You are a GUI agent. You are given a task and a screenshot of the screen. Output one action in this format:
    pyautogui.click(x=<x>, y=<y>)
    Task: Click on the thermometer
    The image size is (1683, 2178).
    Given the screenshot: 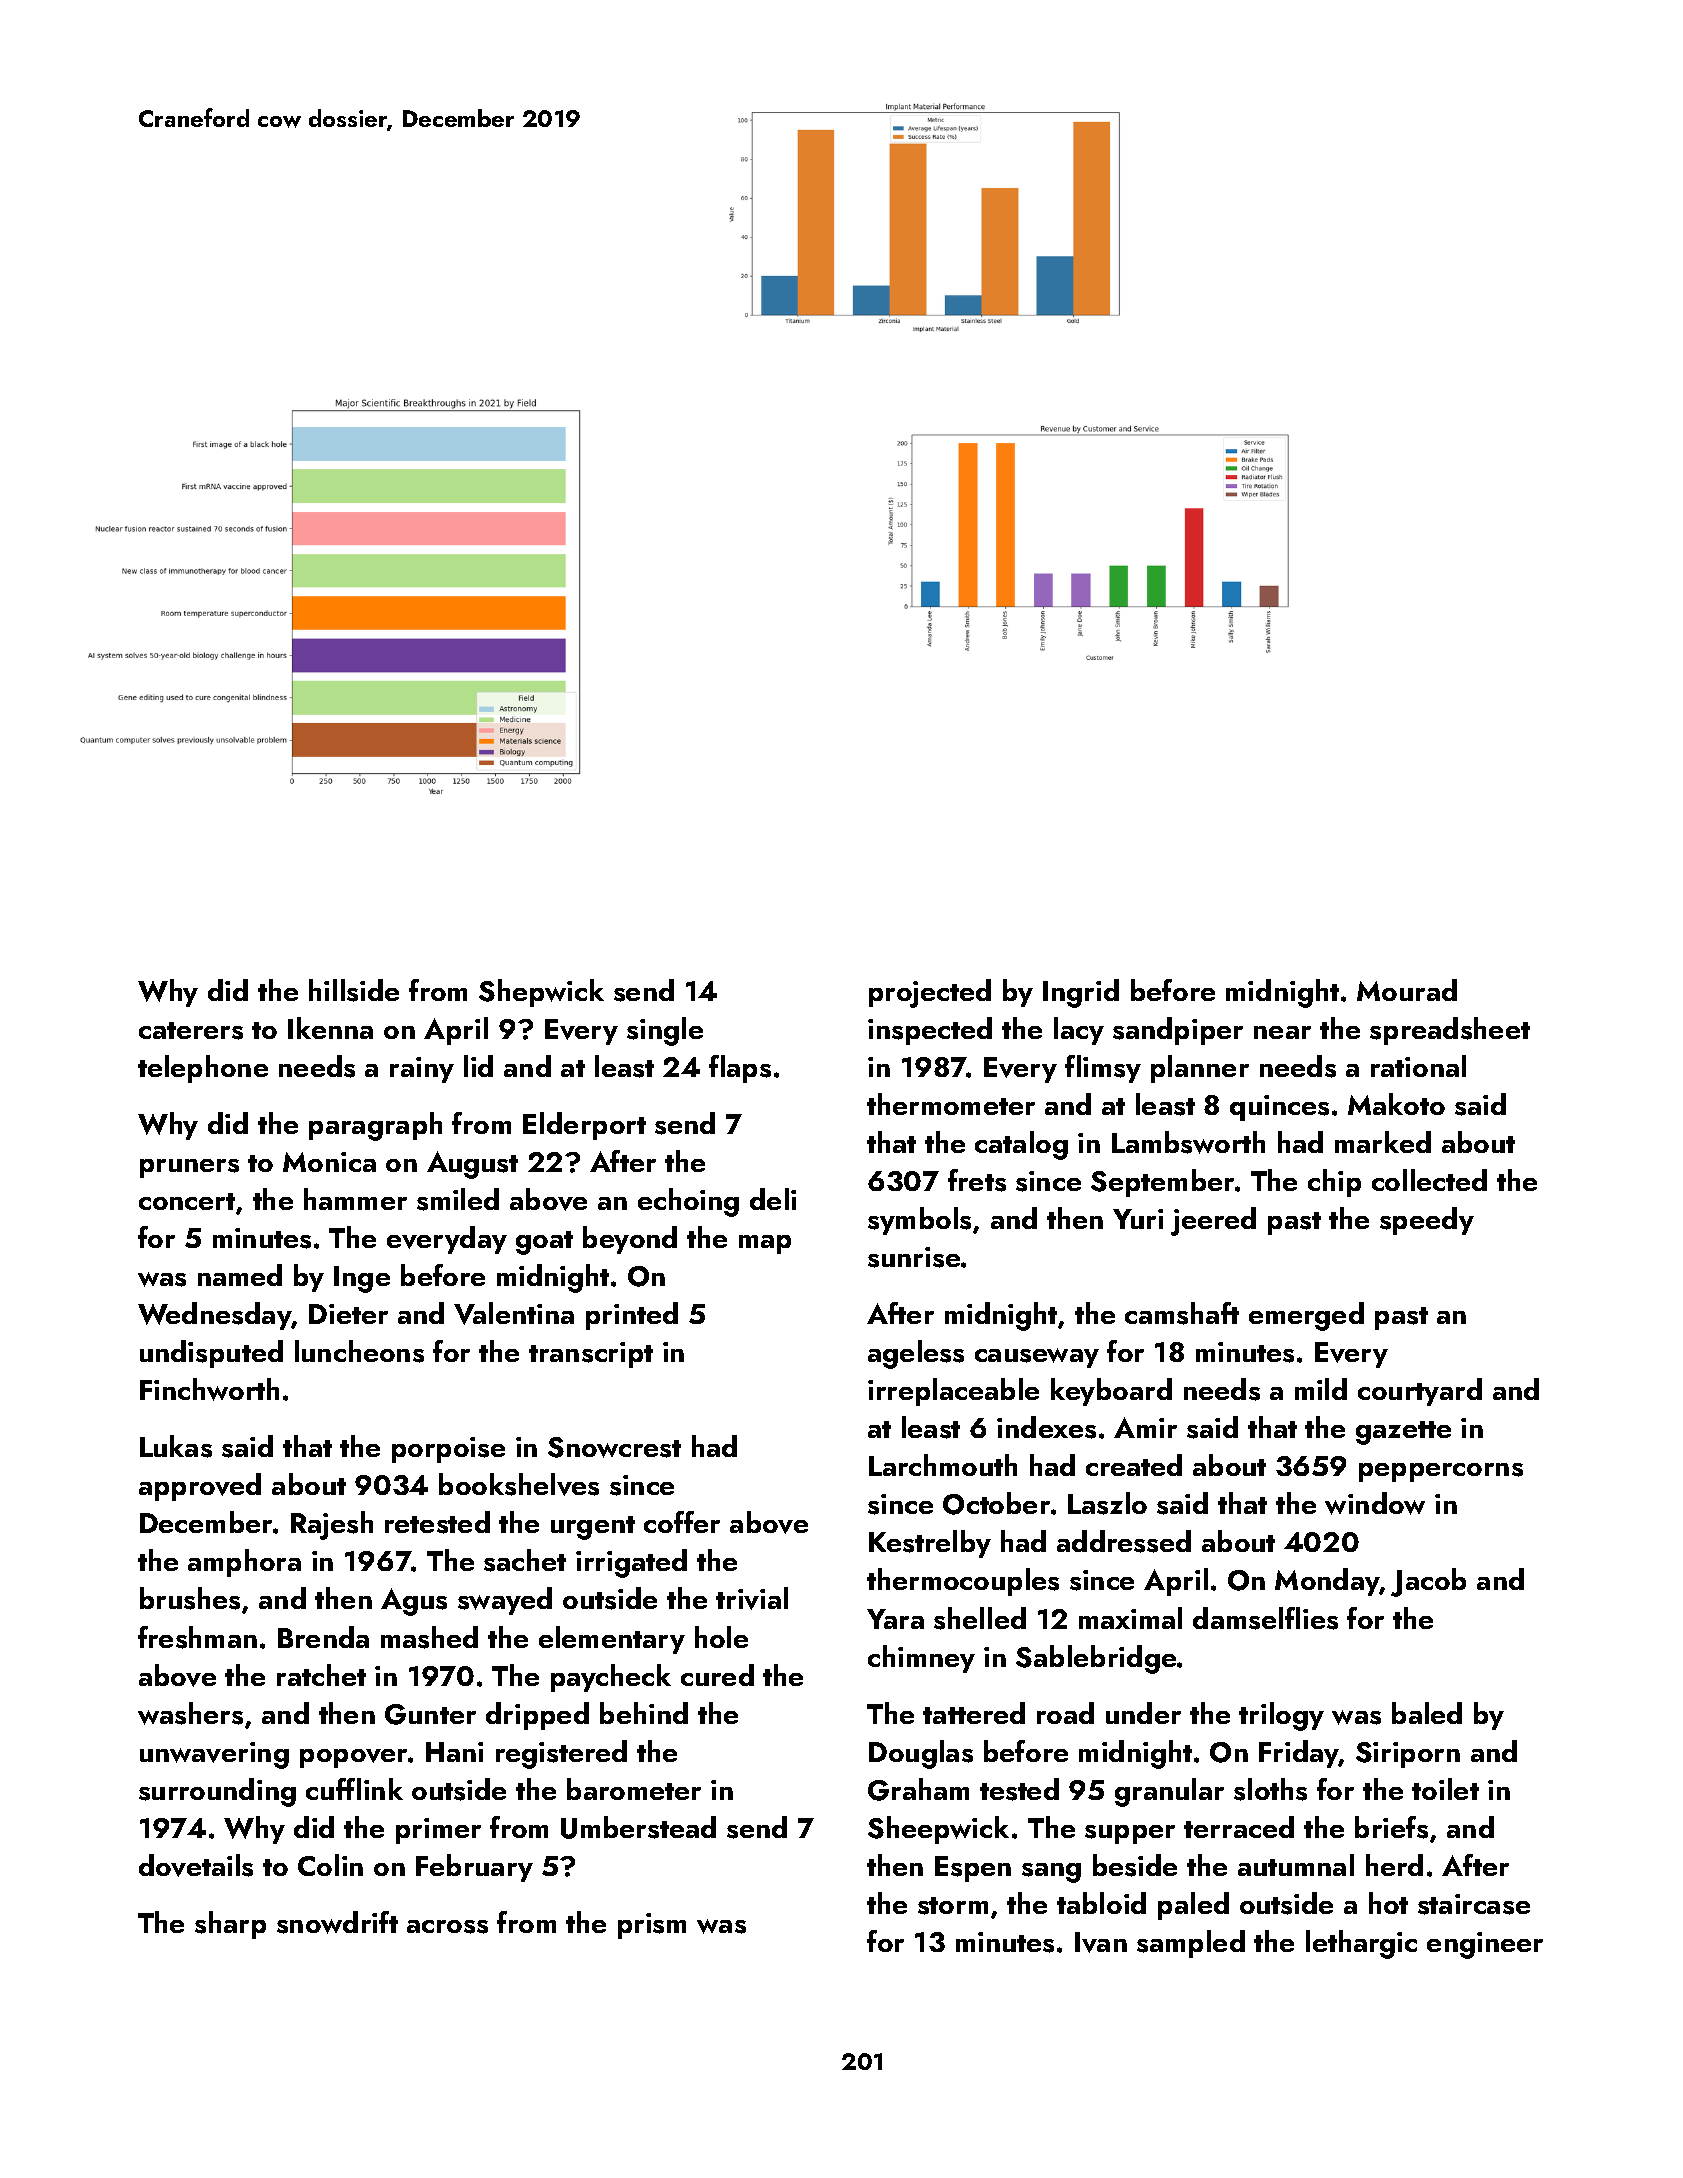 What is the action you would take?
    pyautogui.click(x=951, y=1104)
